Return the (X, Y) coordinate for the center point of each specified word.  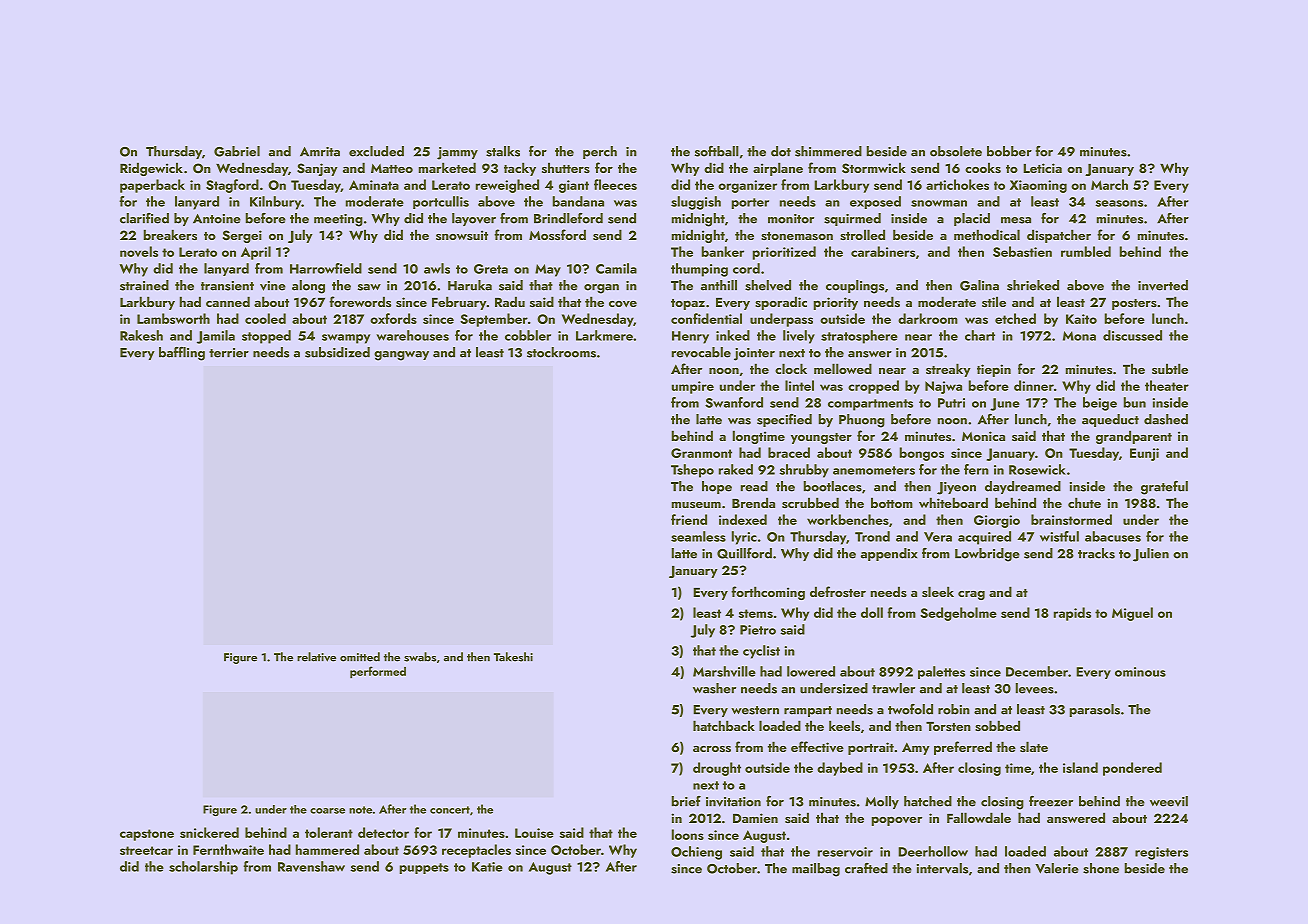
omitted (360, 657)
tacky (520, 169)
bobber (1009, 151)
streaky (948, 370)
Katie (487, 867)
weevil (1169, 801)
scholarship (203, 868)
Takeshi (513, 657)
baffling (182, 354)
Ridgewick (151, 169)
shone (1101, 868)
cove (623, 304)
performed (378, 672)
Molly (882, 802)
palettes (941, 672)
